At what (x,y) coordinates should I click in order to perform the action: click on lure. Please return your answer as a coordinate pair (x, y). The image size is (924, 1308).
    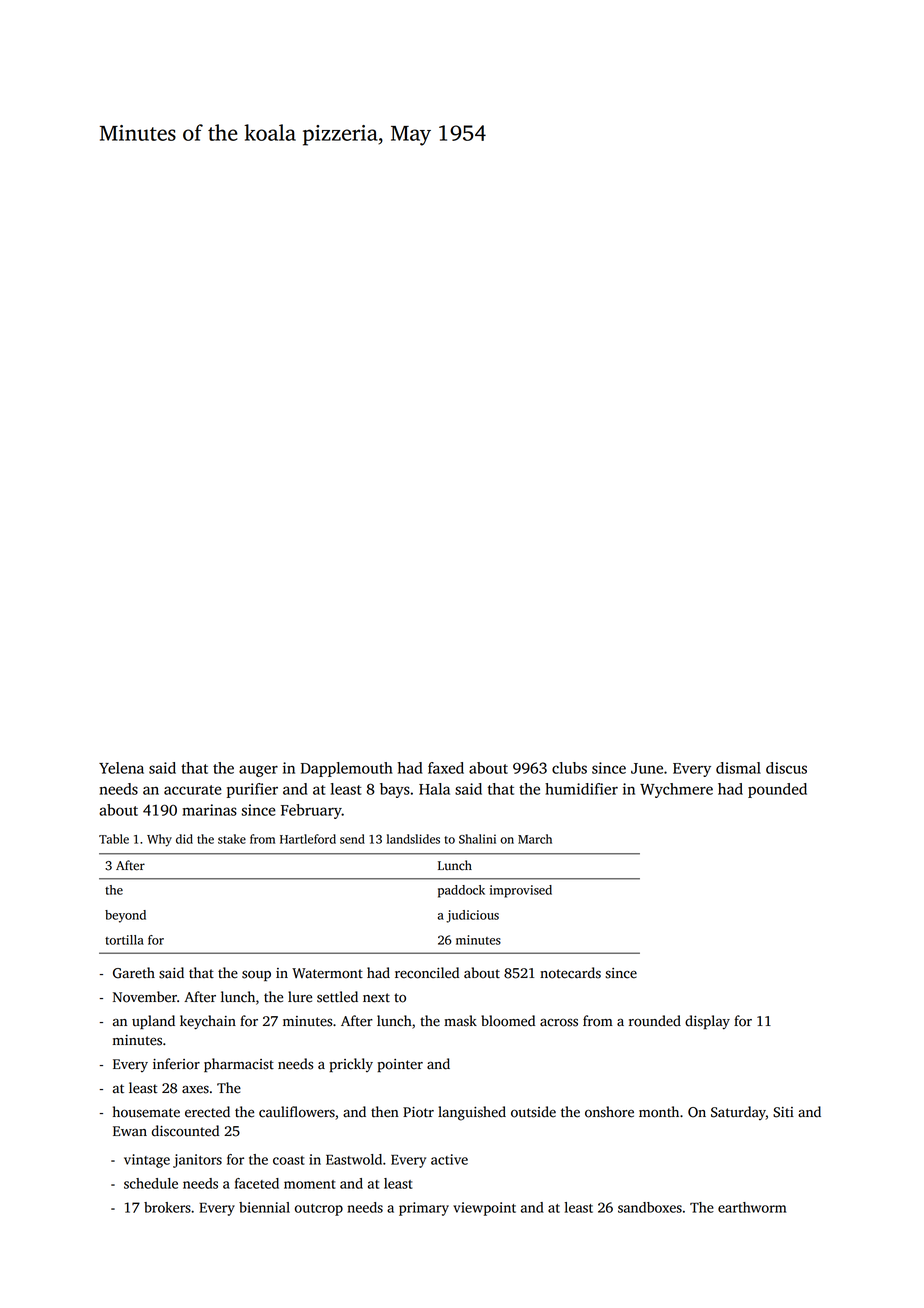
    Looking at the image, I should click on (300, 997).
